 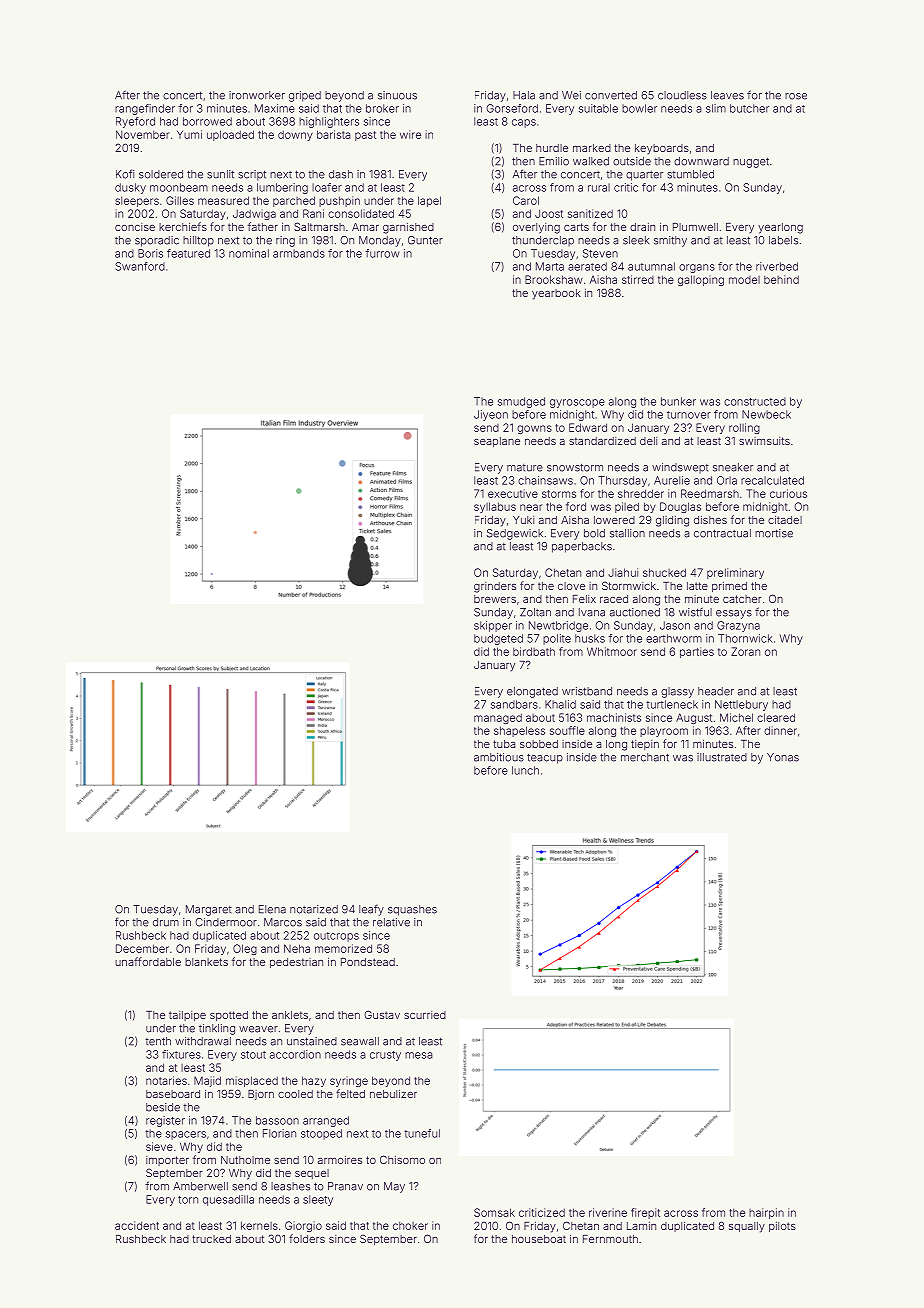 I want to click on Yonas, so click(x=783, y=757).
